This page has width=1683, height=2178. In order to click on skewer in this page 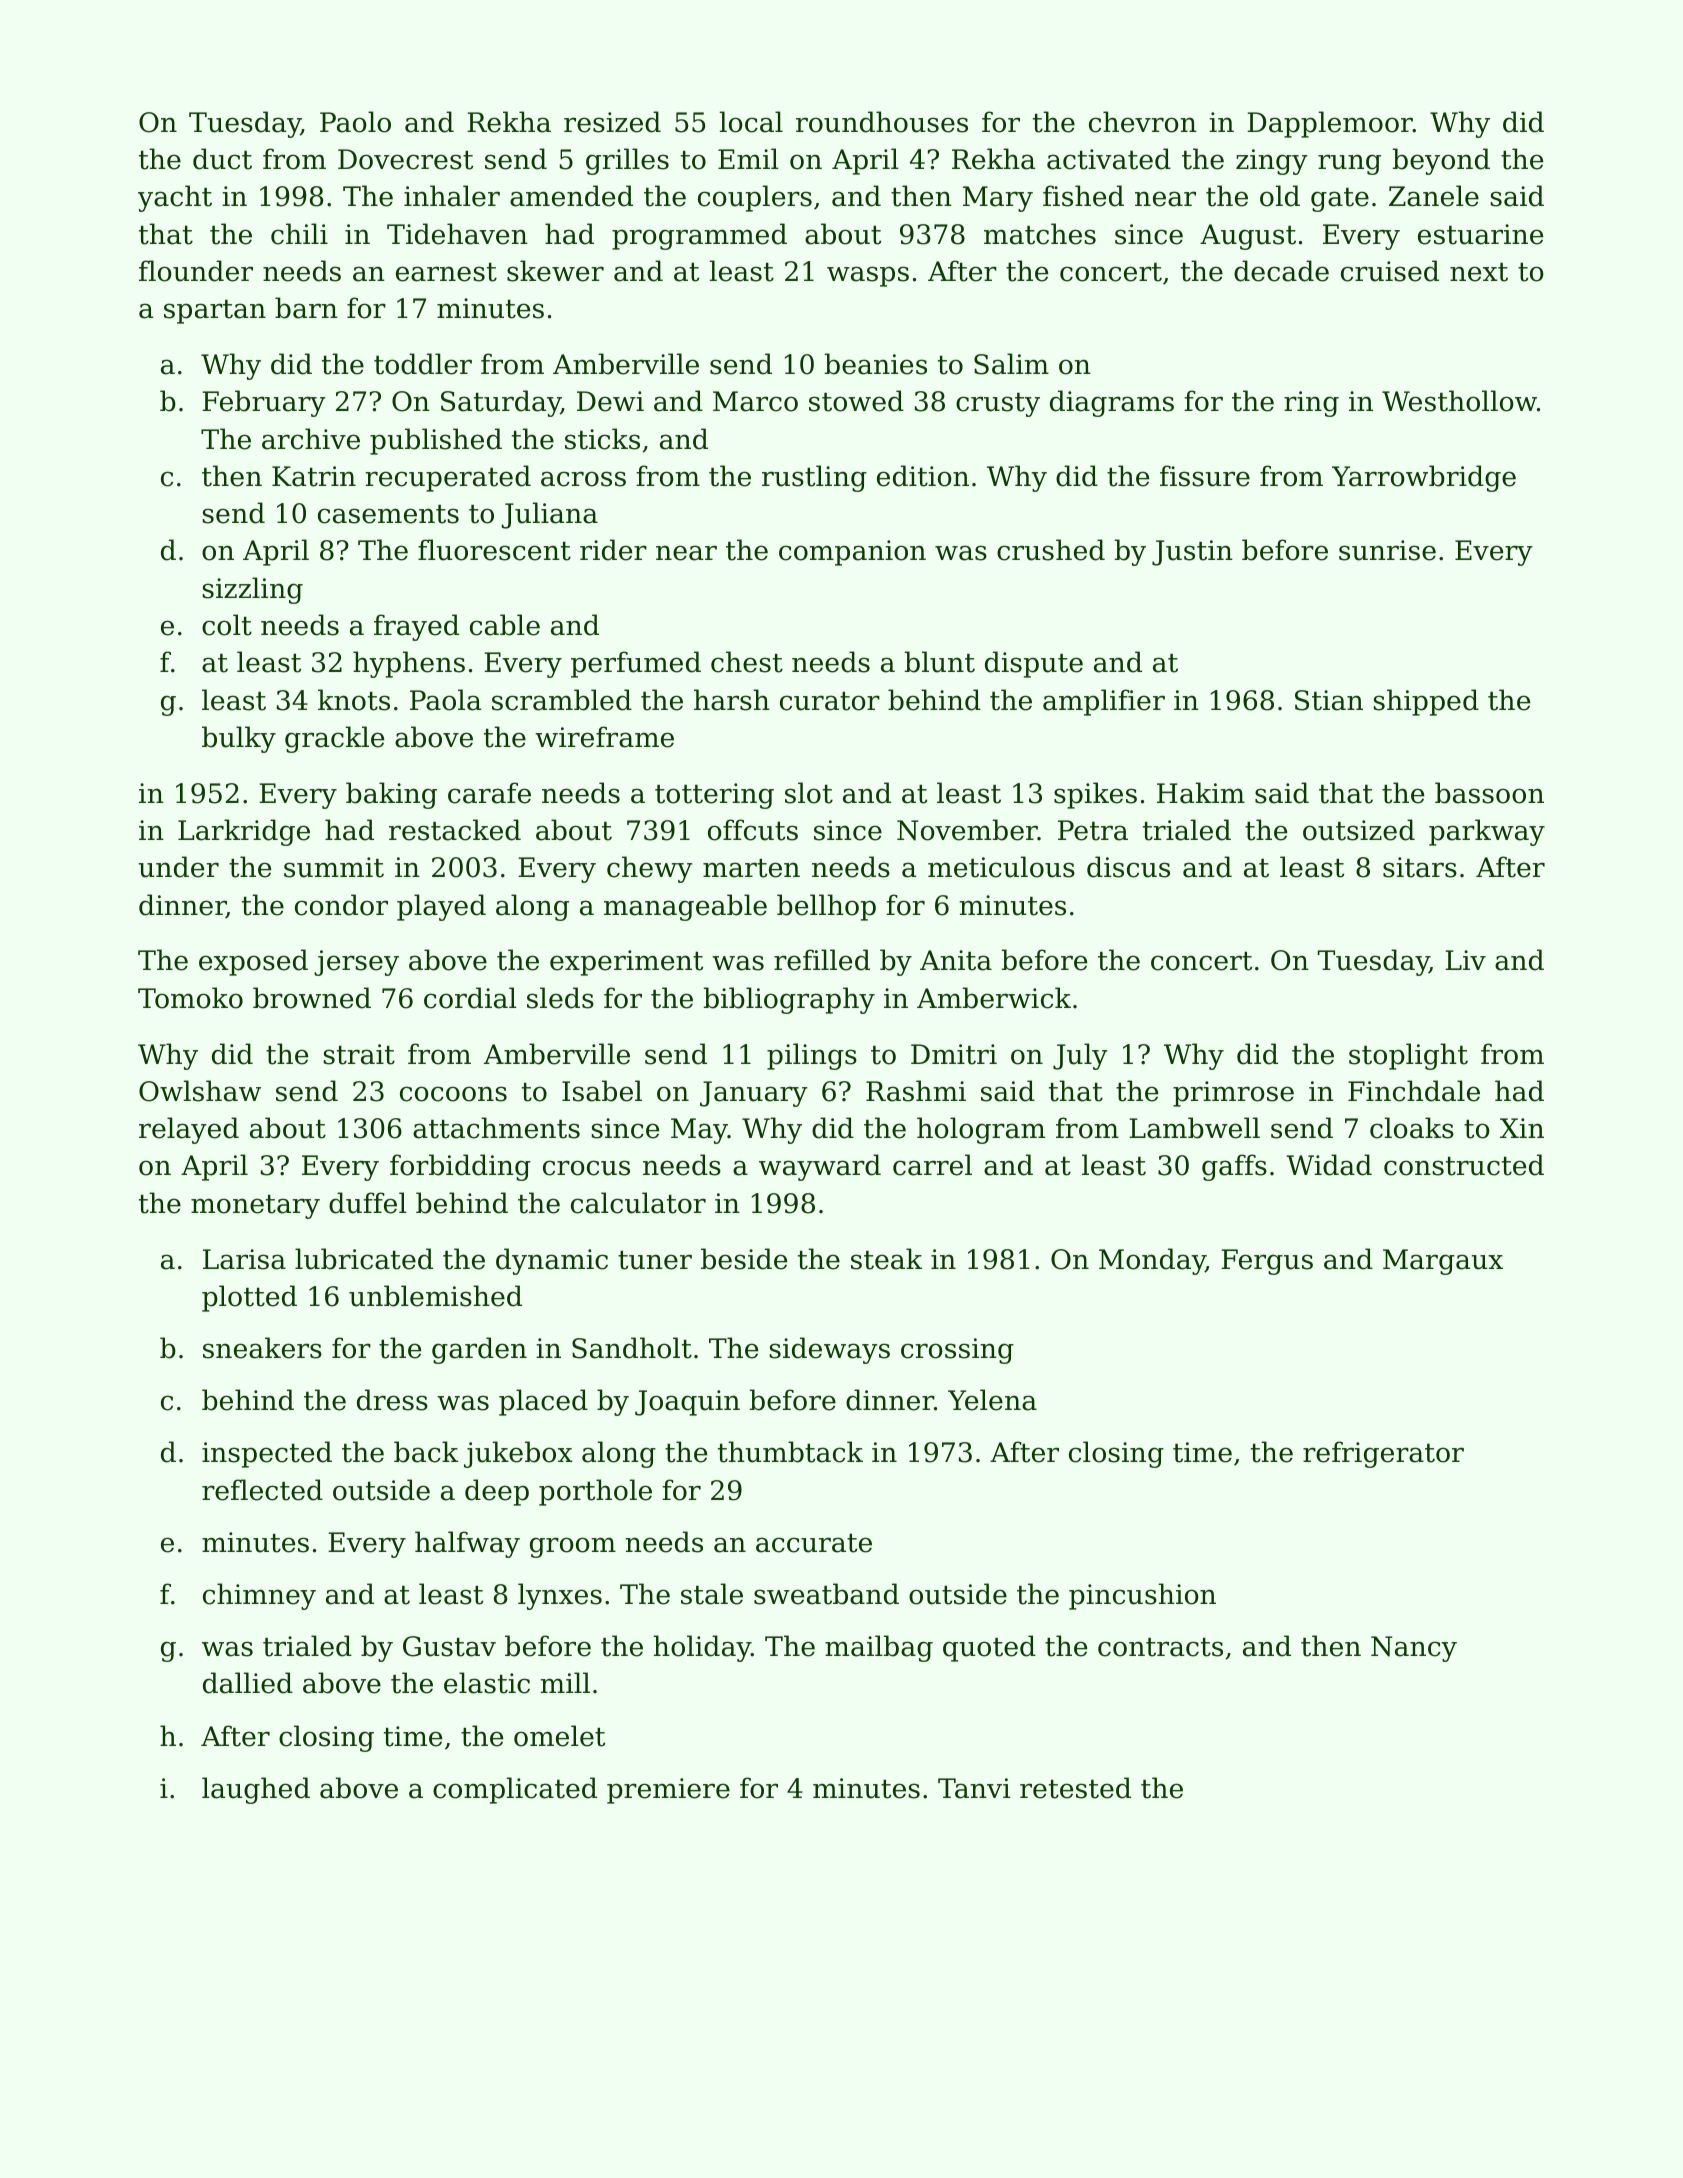, I will do `click(555, 271)`.
